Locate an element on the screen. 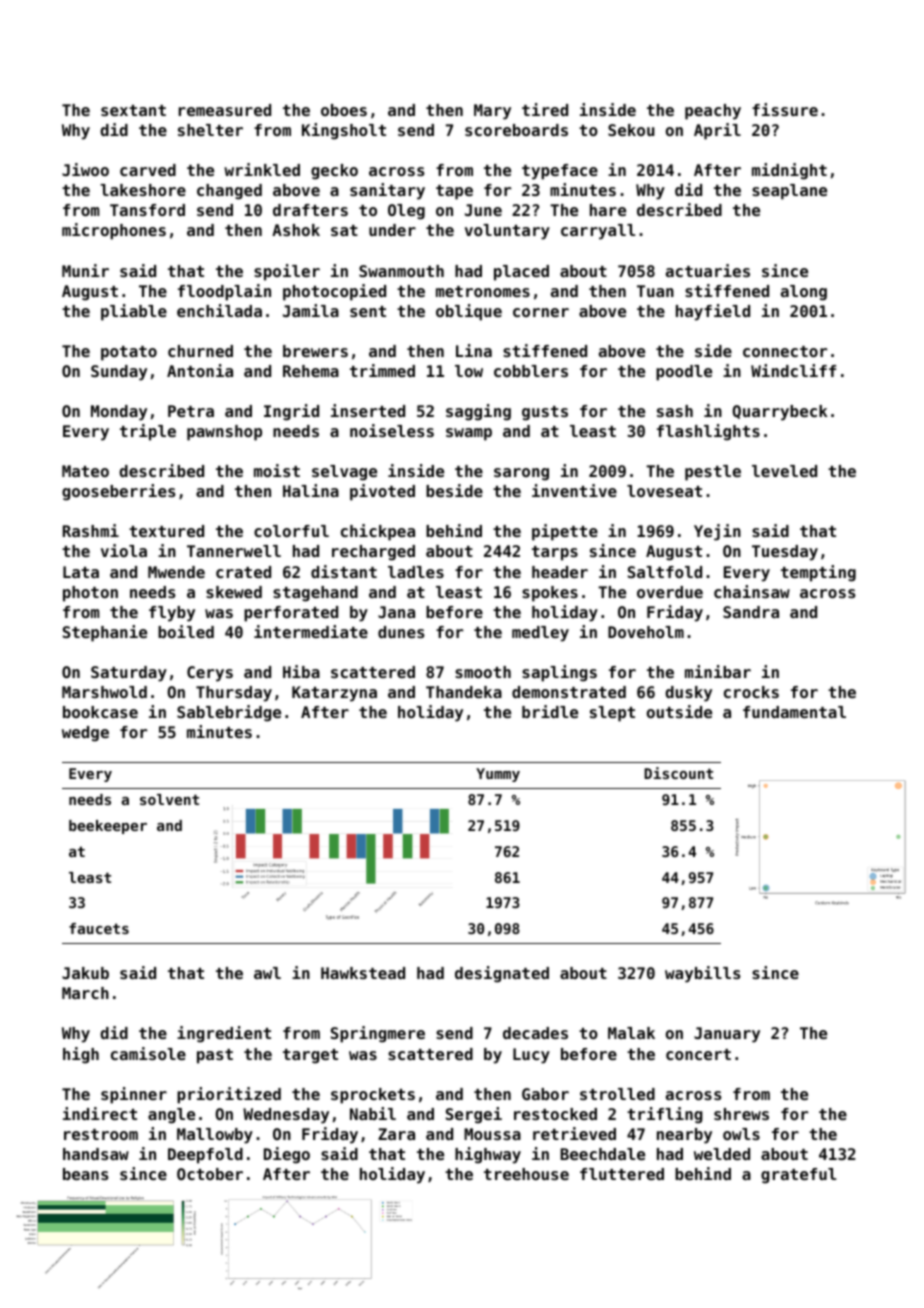 This screenshot has height=1308, width=924. Sekou is located at coordinates (631, 130).
